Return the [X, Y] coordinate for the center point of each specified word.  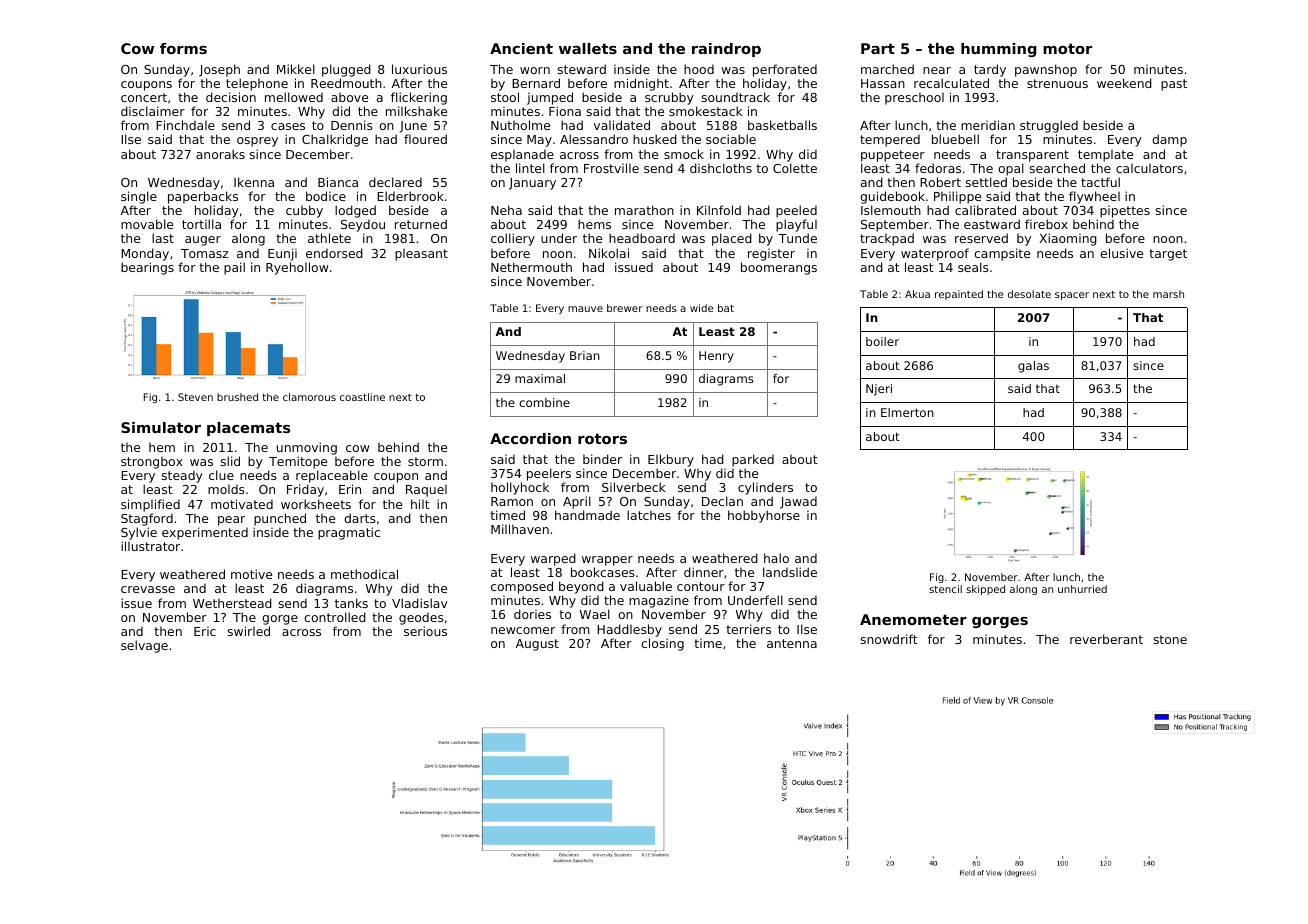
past [1174, 85]
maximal [540, 378]
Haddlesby [629, 630]
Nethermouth [531, 267]
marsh [1168, 294]
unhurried [1082, 589]
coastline [362, 397]
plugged [346, 70]
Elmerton [907, 412]
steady [182, 476]
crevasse [148, 589]
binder [602, 459]
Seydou [363, 225]
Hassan [883, 83]
